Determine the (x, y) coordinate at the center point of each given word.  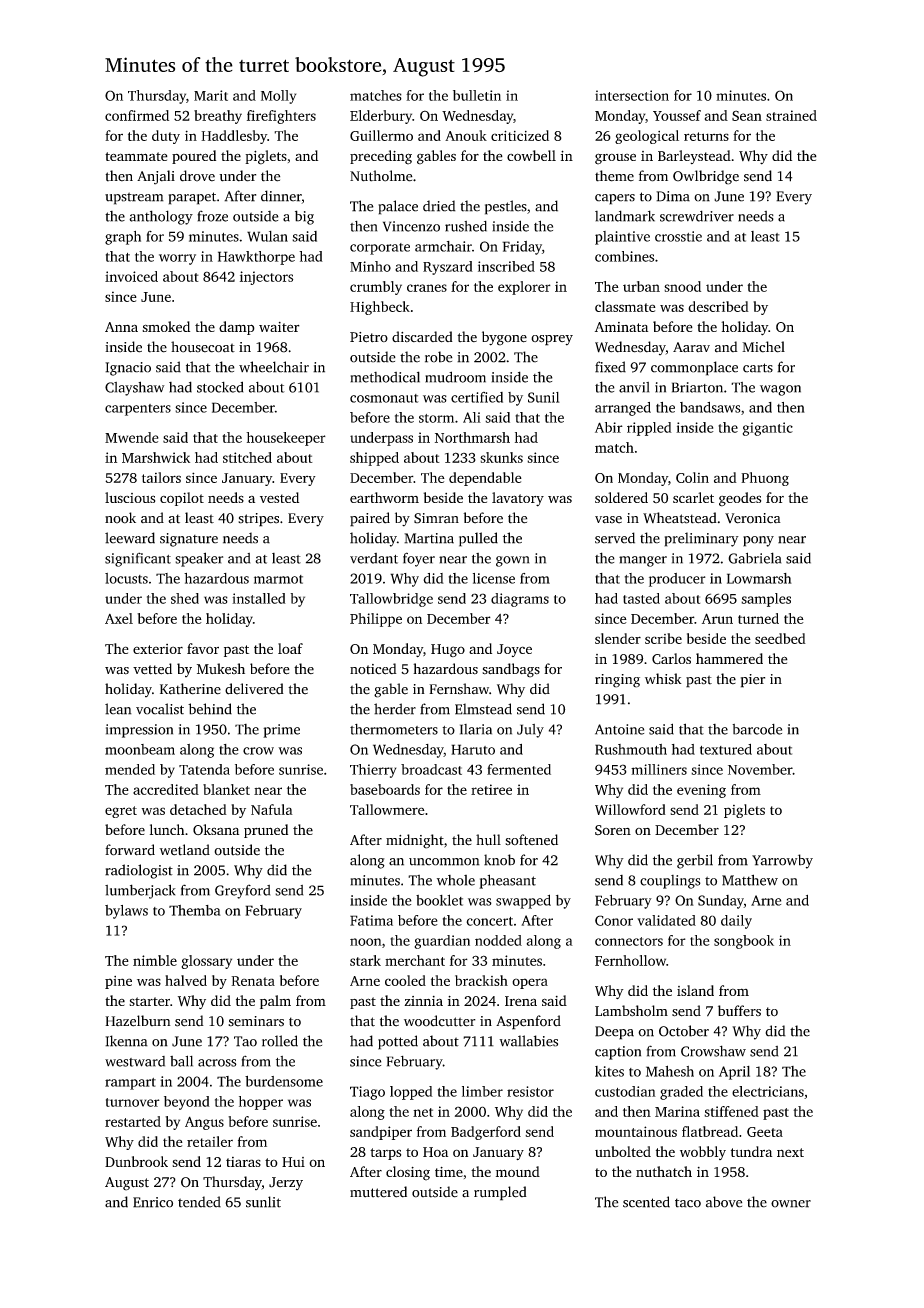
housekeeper (286, 439)
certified (477, 397)
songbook (744, 942)
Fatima (371, 920)
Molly (278, 97)
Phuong (765, 479)
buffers (739, 1010)
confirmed (137, 115)
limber (482, 1091)
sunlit (263, 1202)
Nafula (272, 809)
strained (791, 115)
